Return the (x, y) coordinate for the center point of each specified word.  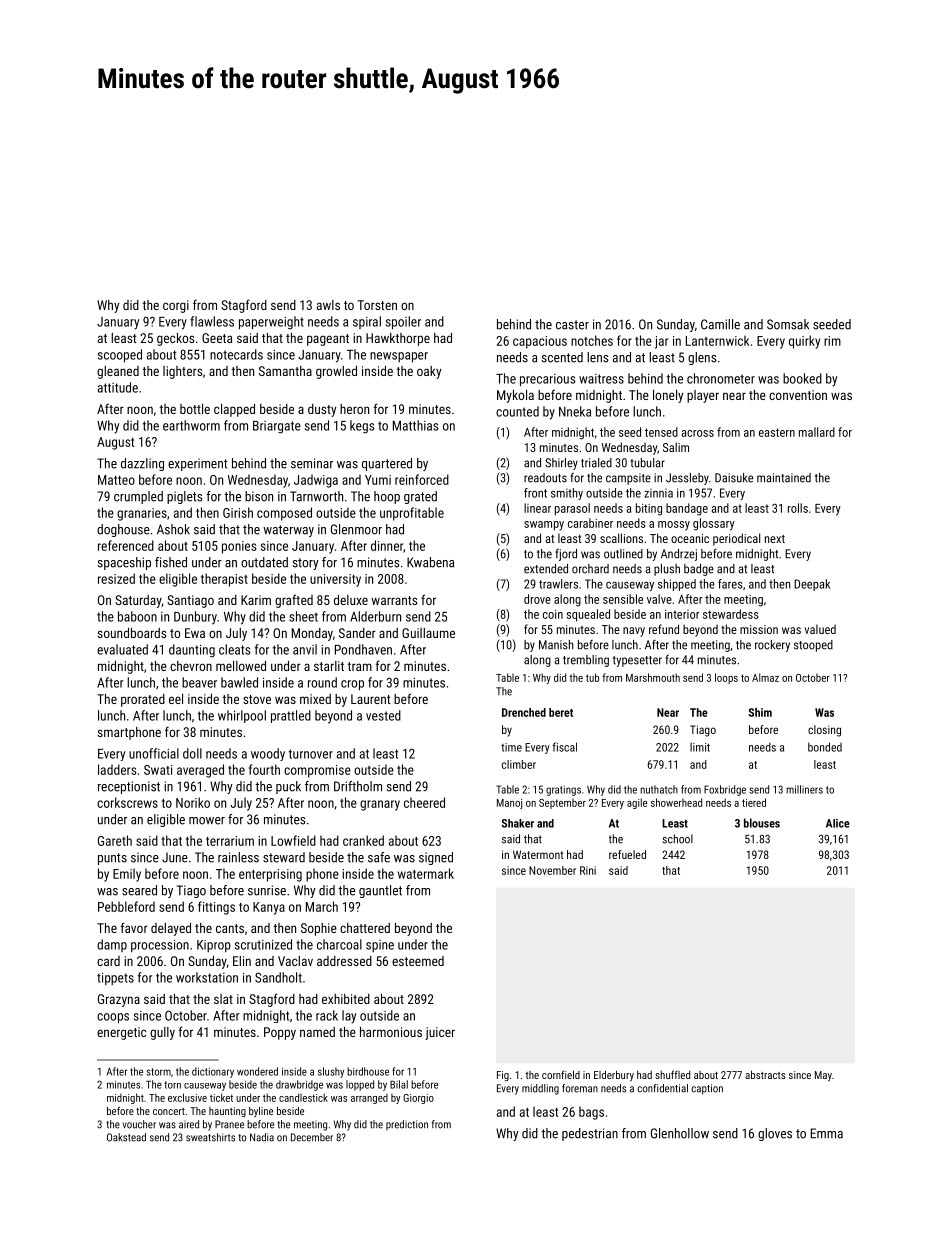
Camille (720, 324)
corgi (176, 306)
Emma (827, 1133)
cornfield (561, 1074)
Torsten (377, 305)
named (317, 1032)
